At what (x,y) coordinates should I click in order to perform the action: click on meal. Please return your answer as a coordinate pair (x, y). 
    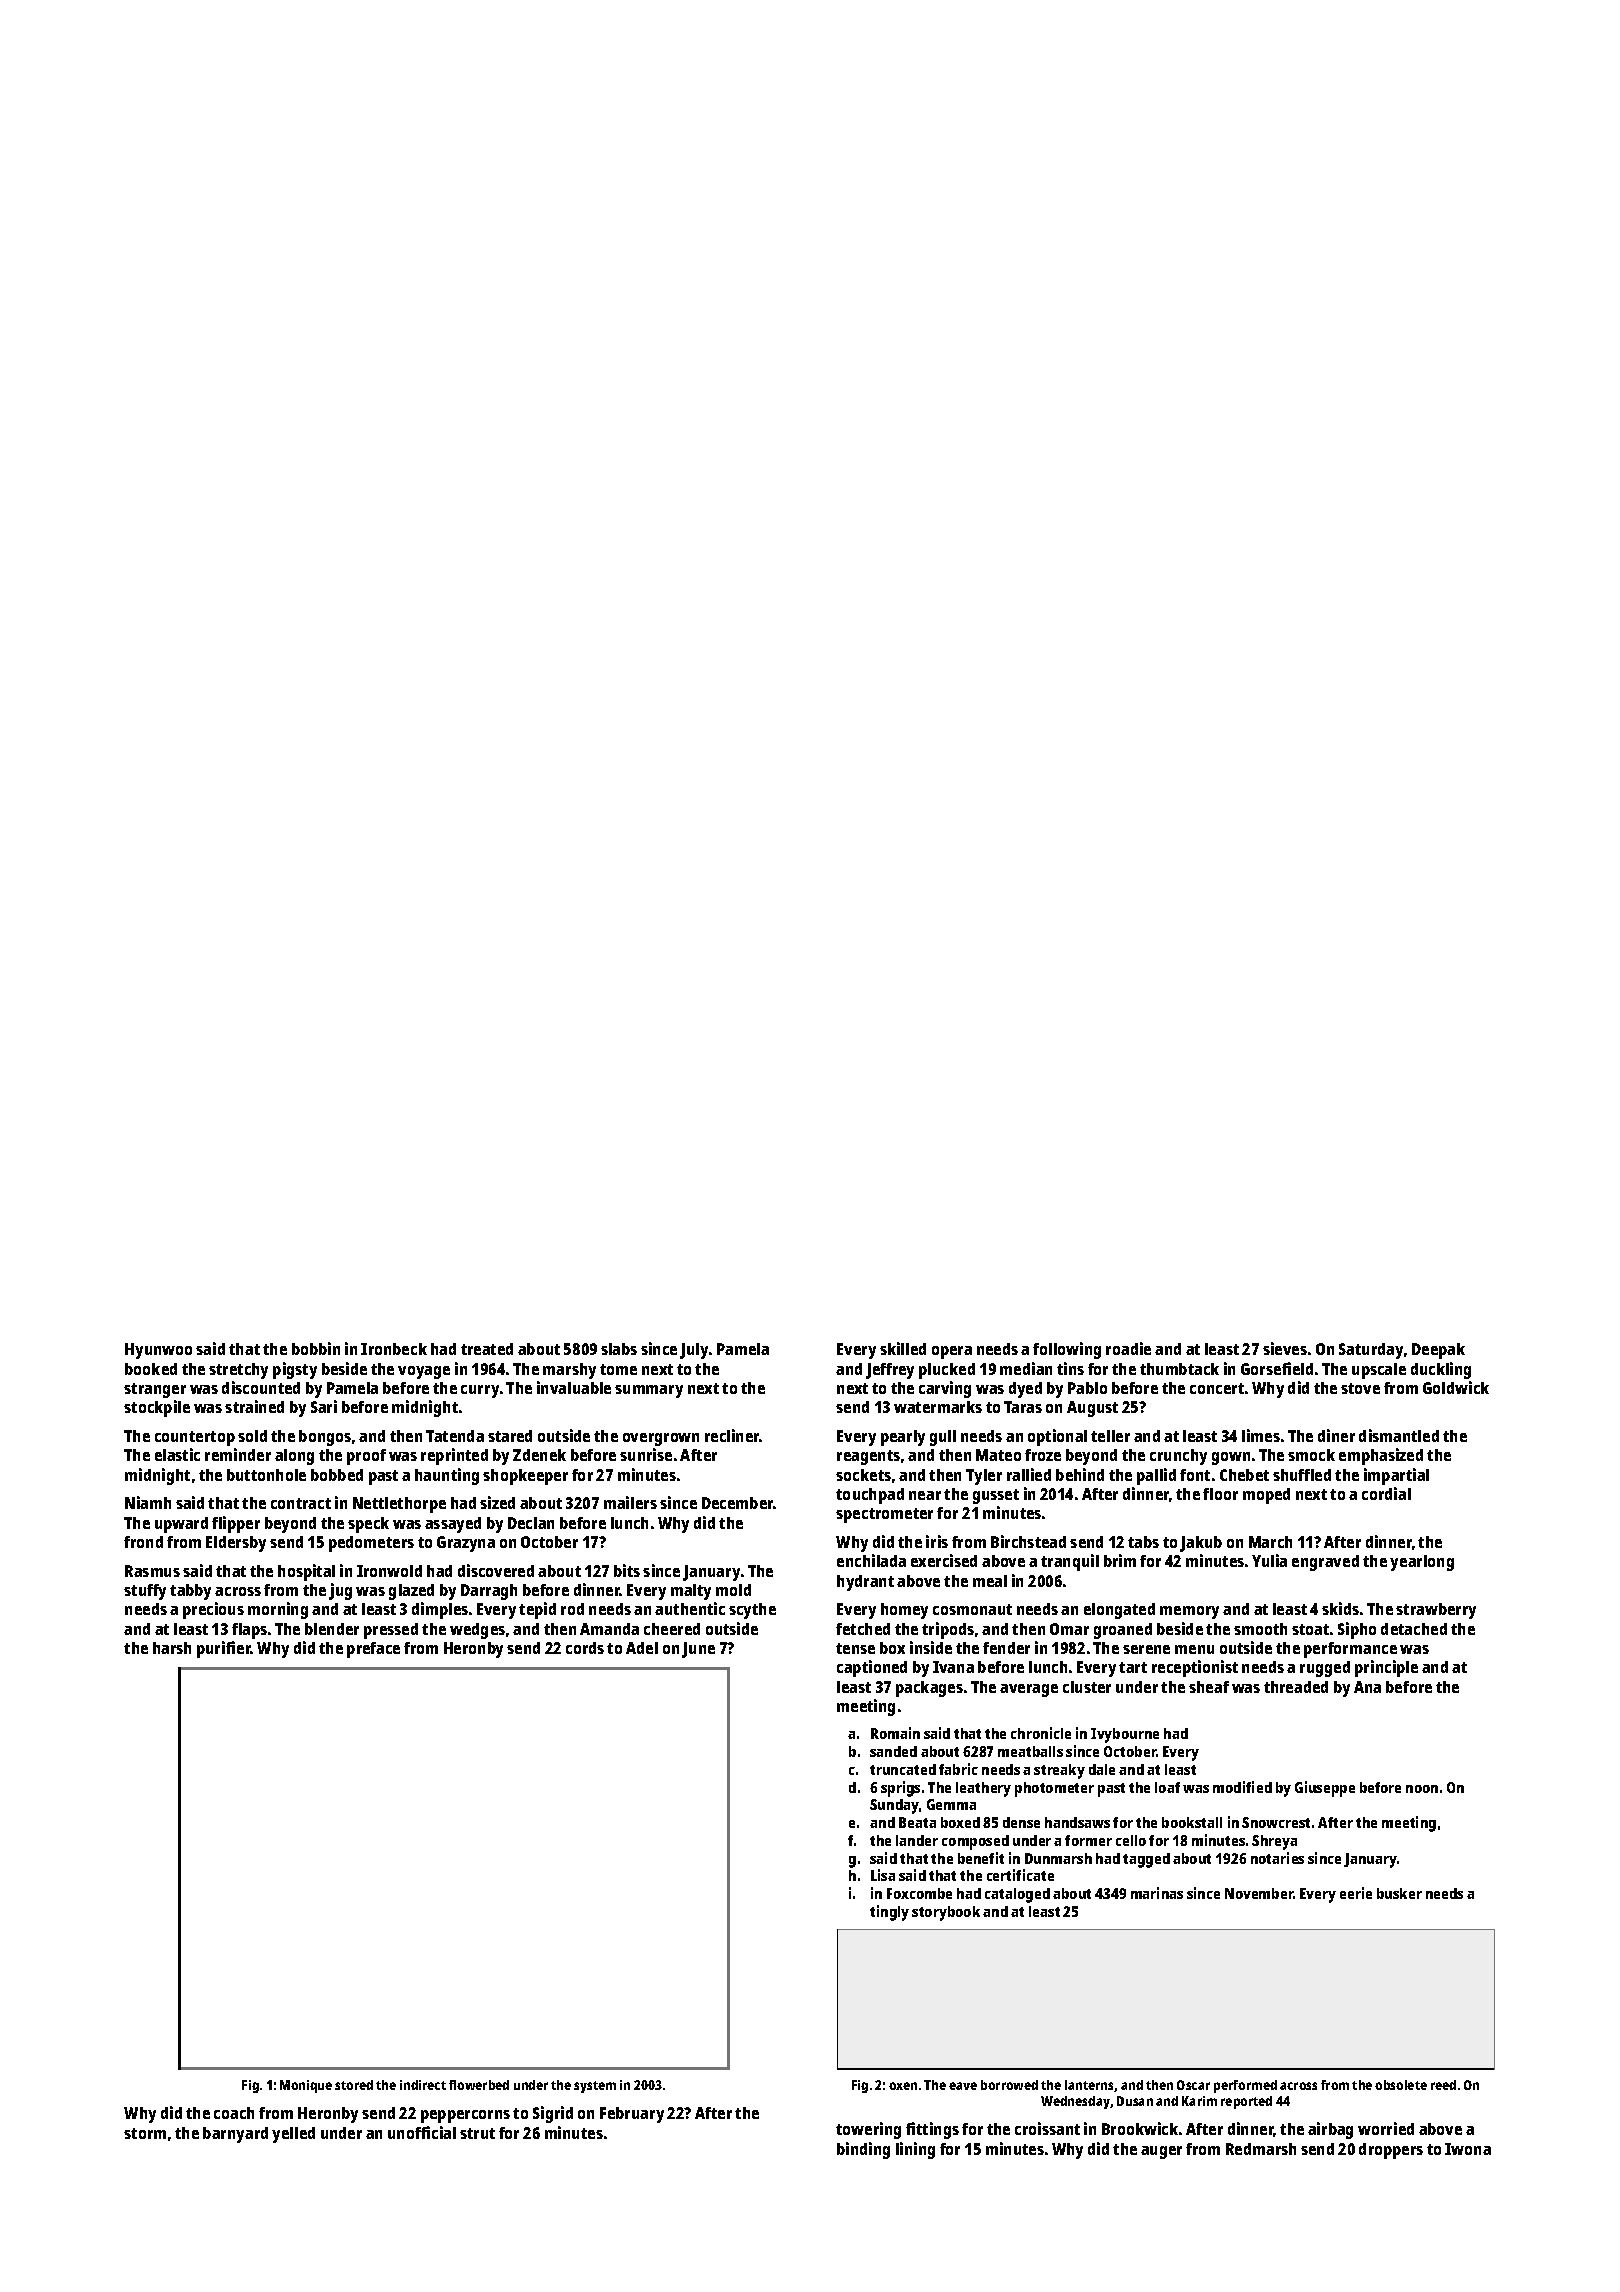
    Looking at the image, I should click on (990, 1581).
